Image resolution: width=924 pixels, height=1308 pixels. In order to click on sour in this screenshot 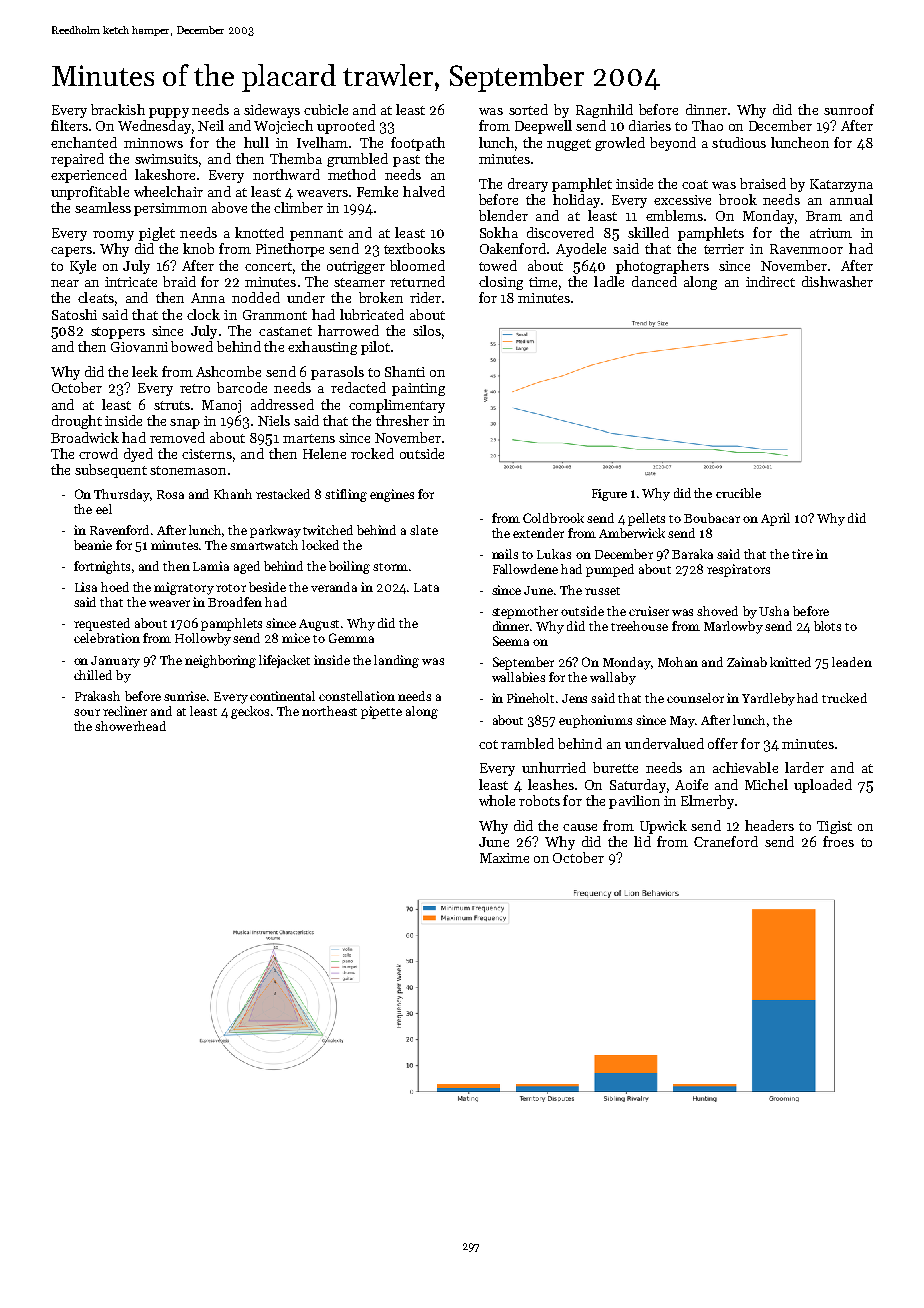, I will do `click(87, 712)`.
